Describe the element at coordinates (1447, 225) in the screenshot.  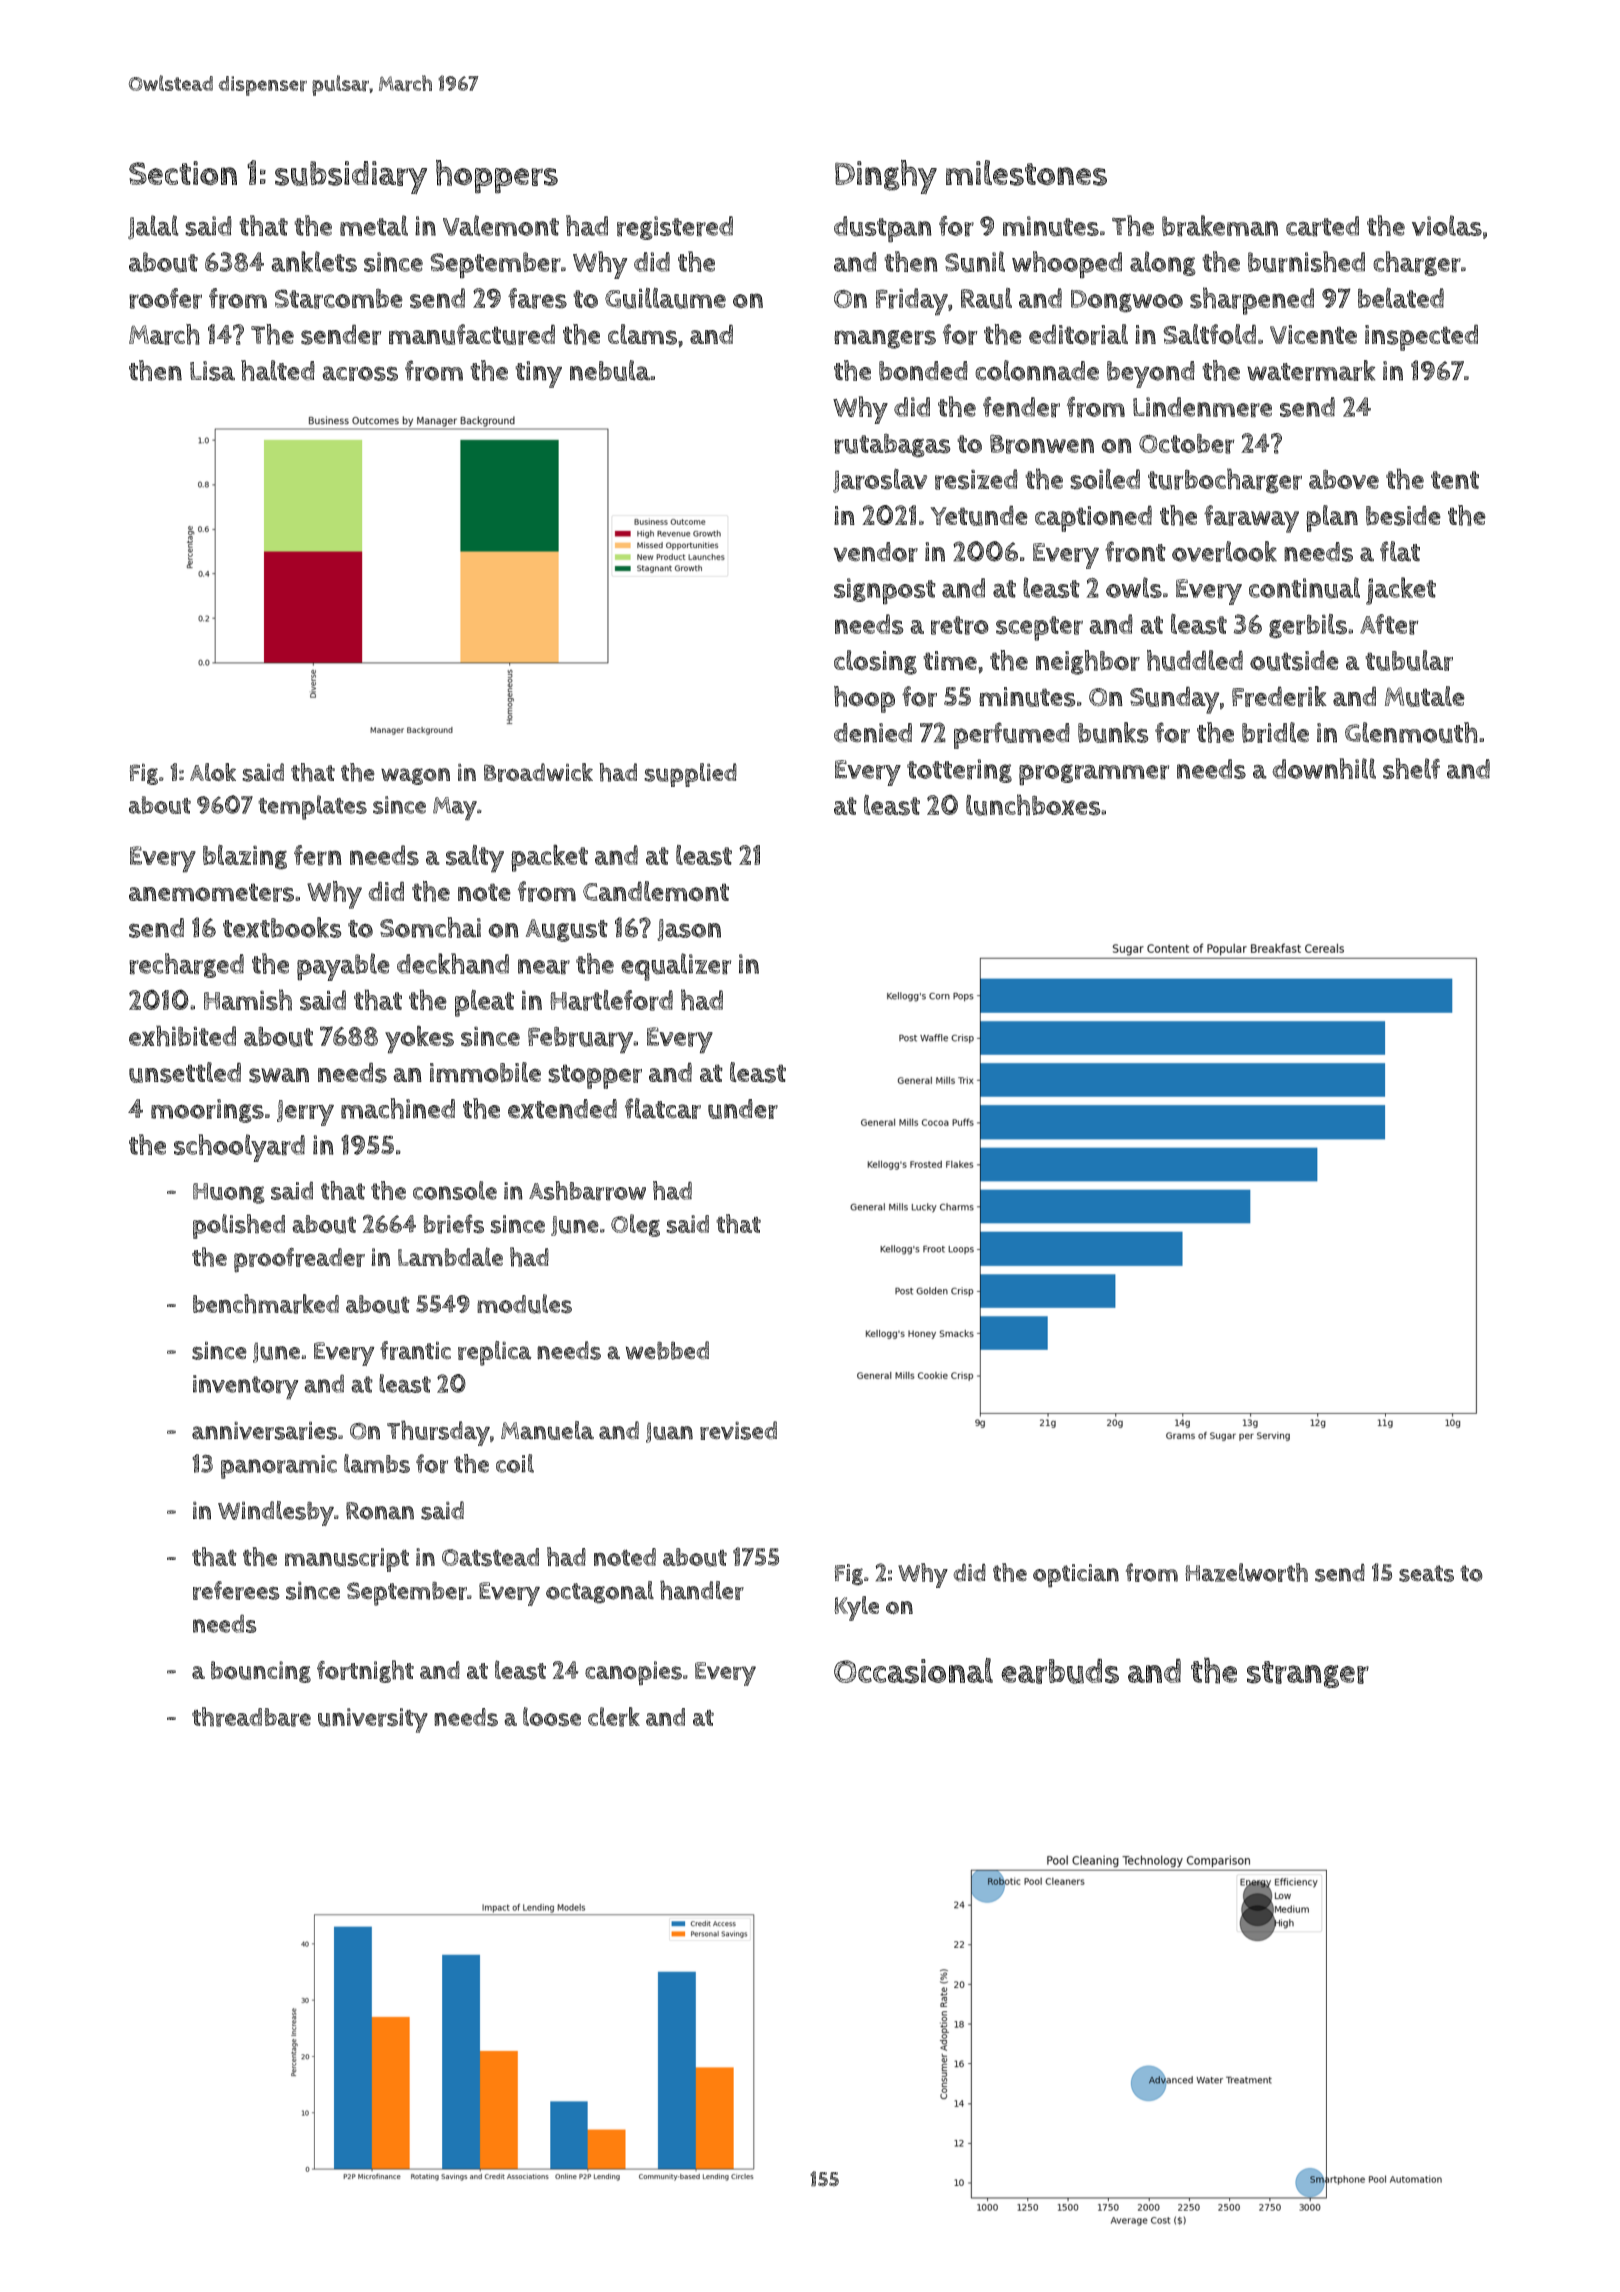
I see `violas` at that location.
